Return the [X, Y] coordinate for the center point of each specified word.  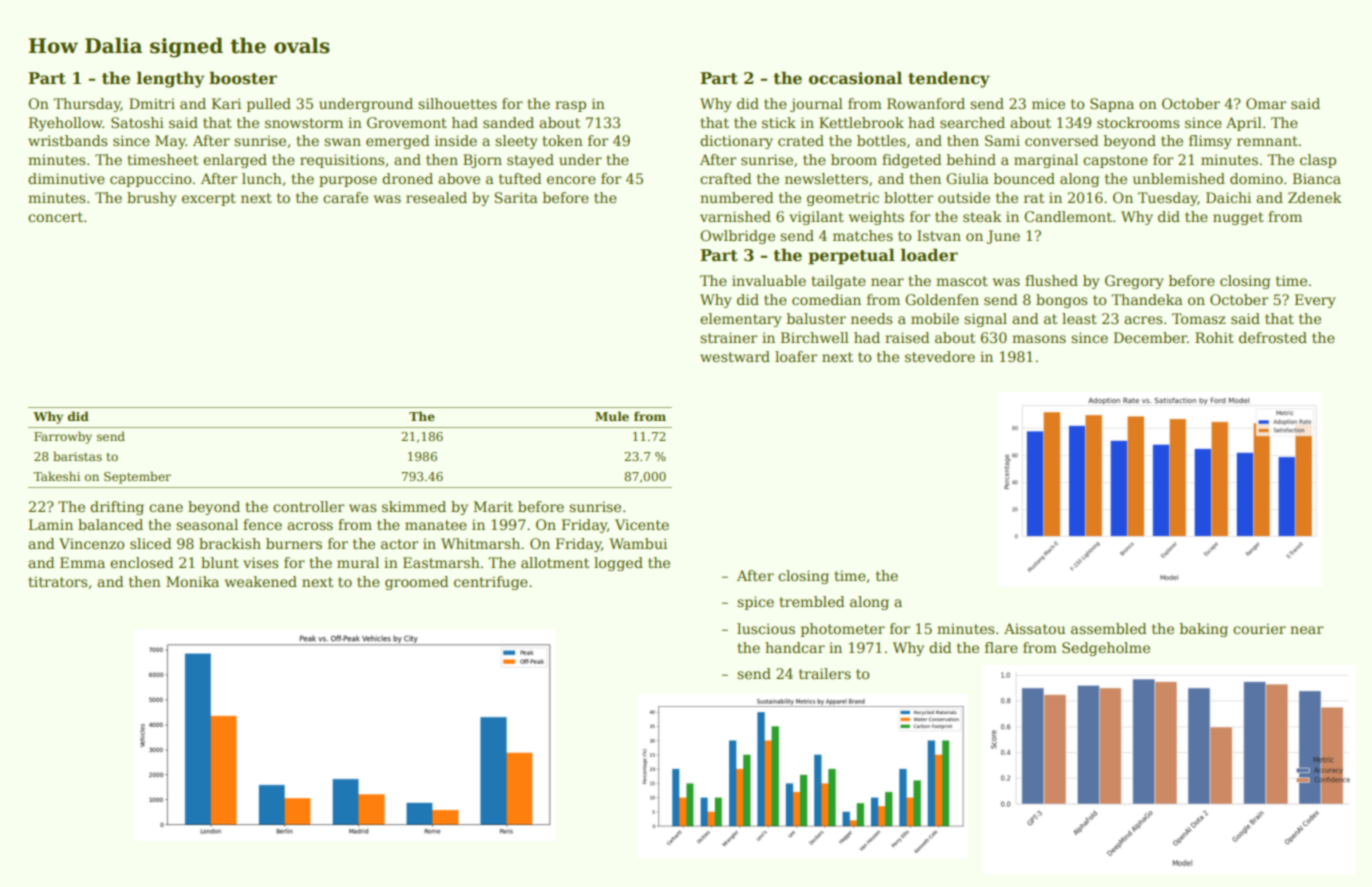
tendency [949, 79]
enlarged [235, 161]
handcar [795, 647]
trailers [825, 673]
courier [1259, 628]
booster [243, 78]
